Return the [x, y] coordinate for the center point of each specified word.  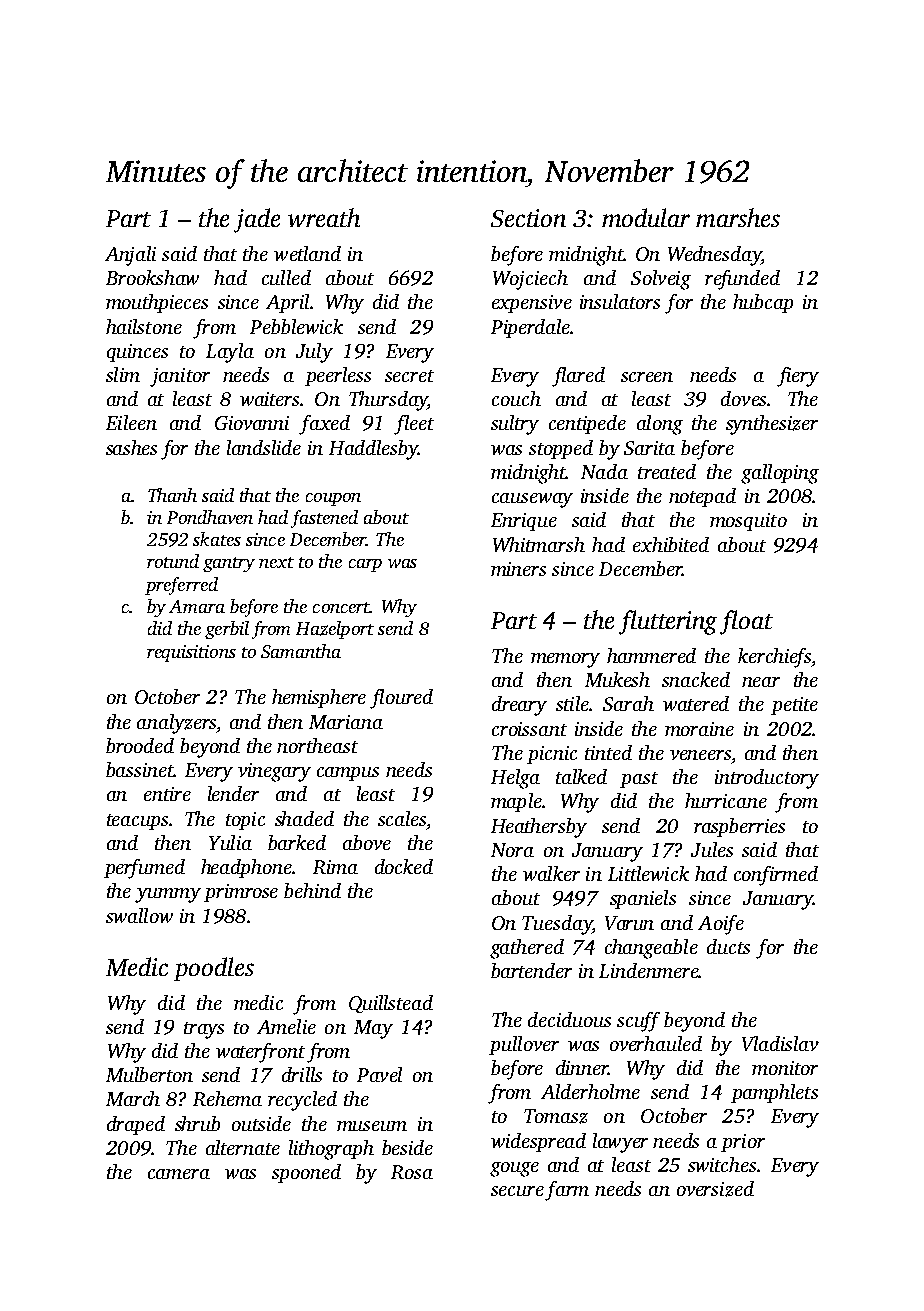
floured [401, 699]
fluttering [668, 622]
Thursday [388, 401]
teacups [137, 822]
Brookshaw [152, 277]
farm [567, 1191]
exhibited [671, 544]
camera [179, 1174]
